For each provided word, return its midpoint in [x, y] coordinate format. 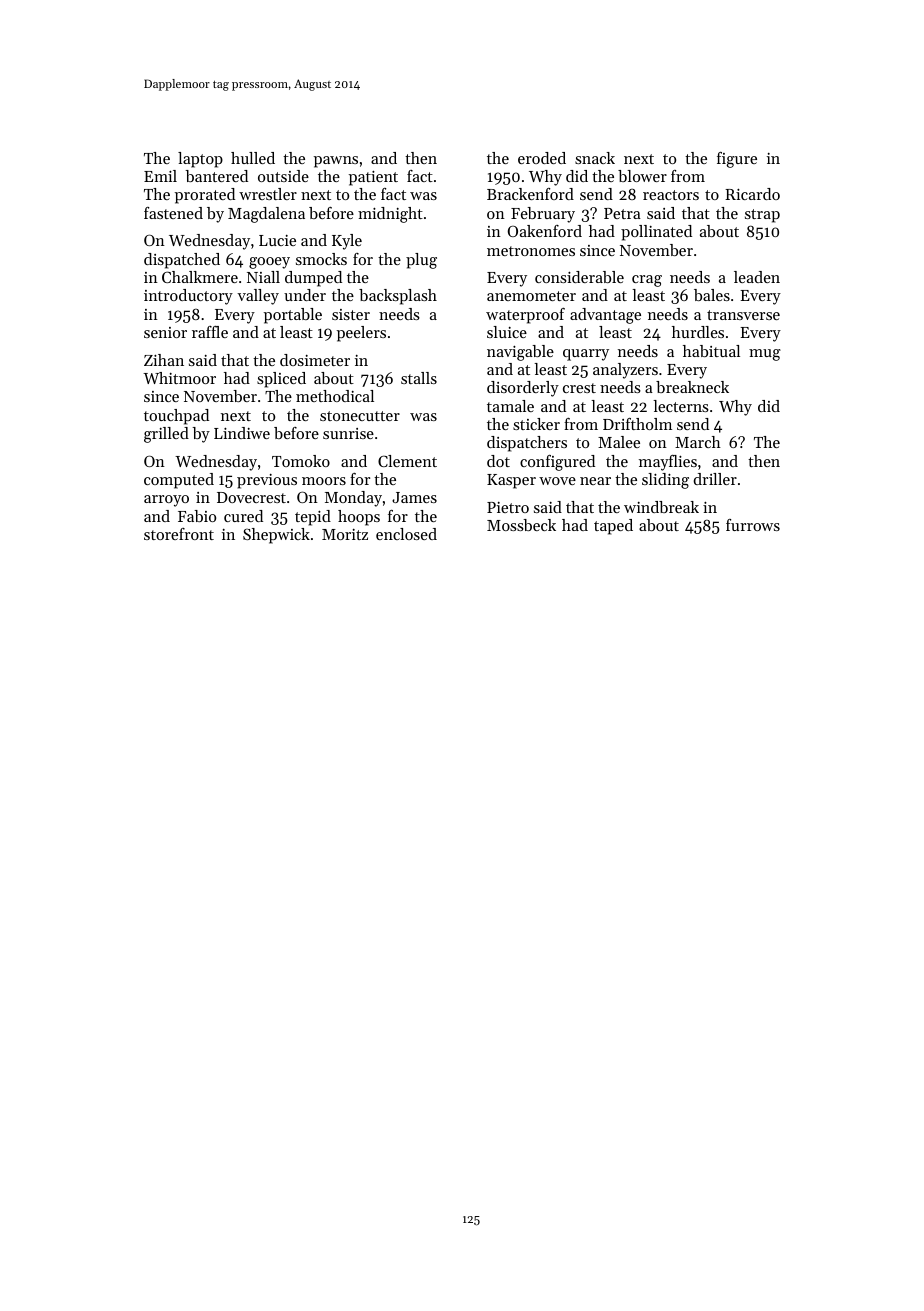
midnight [390, 215]
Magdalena [266, 215]
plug [421, 261]
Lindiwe [242, 433]
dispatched [182, 261]
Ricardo [752, 194]
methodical [335, 396]
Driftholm [637, 424]
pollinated [656, 233]
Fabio [197, 516]
